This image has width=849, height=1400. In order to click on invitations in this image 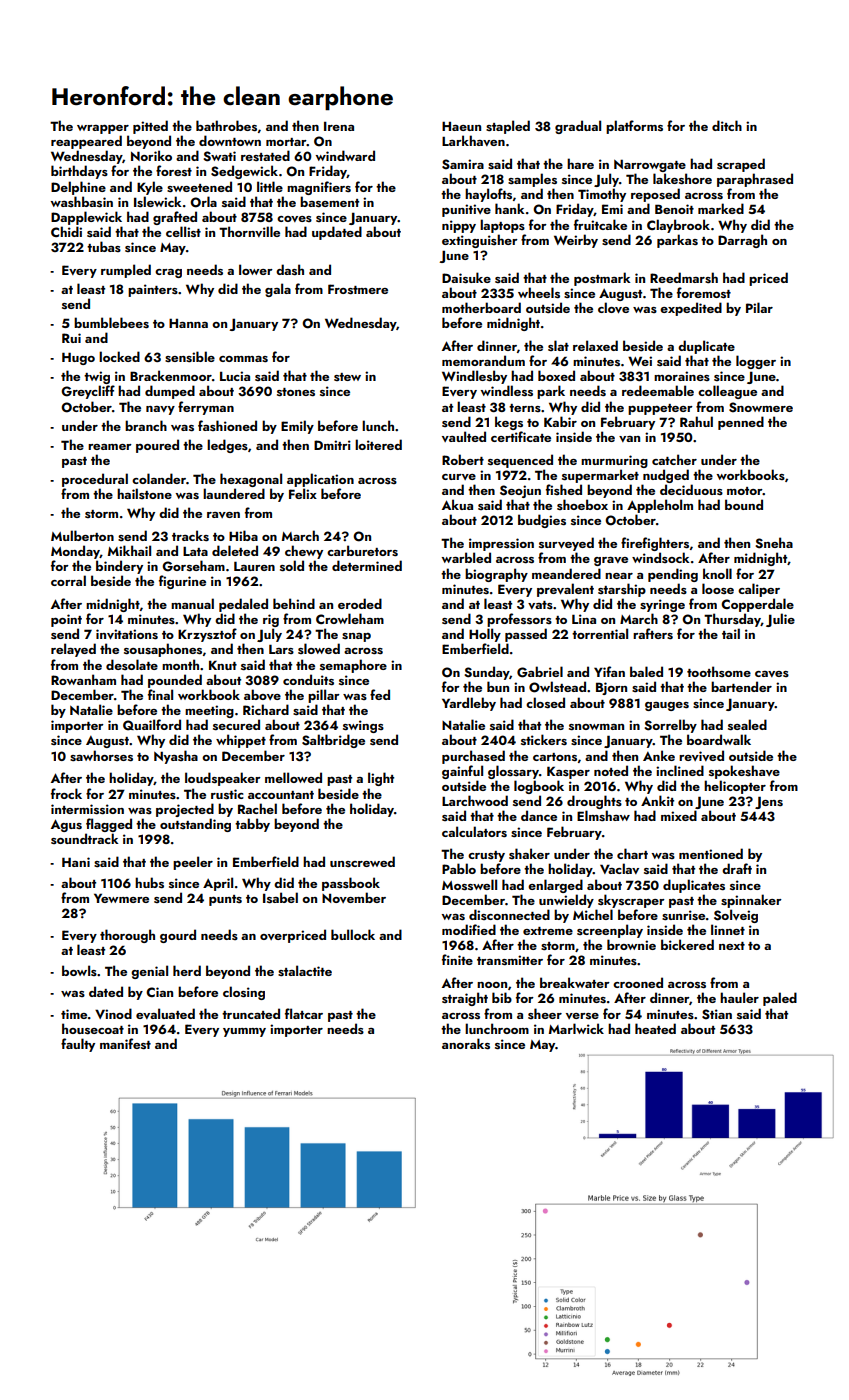, I will do `click(127, 634)`.
